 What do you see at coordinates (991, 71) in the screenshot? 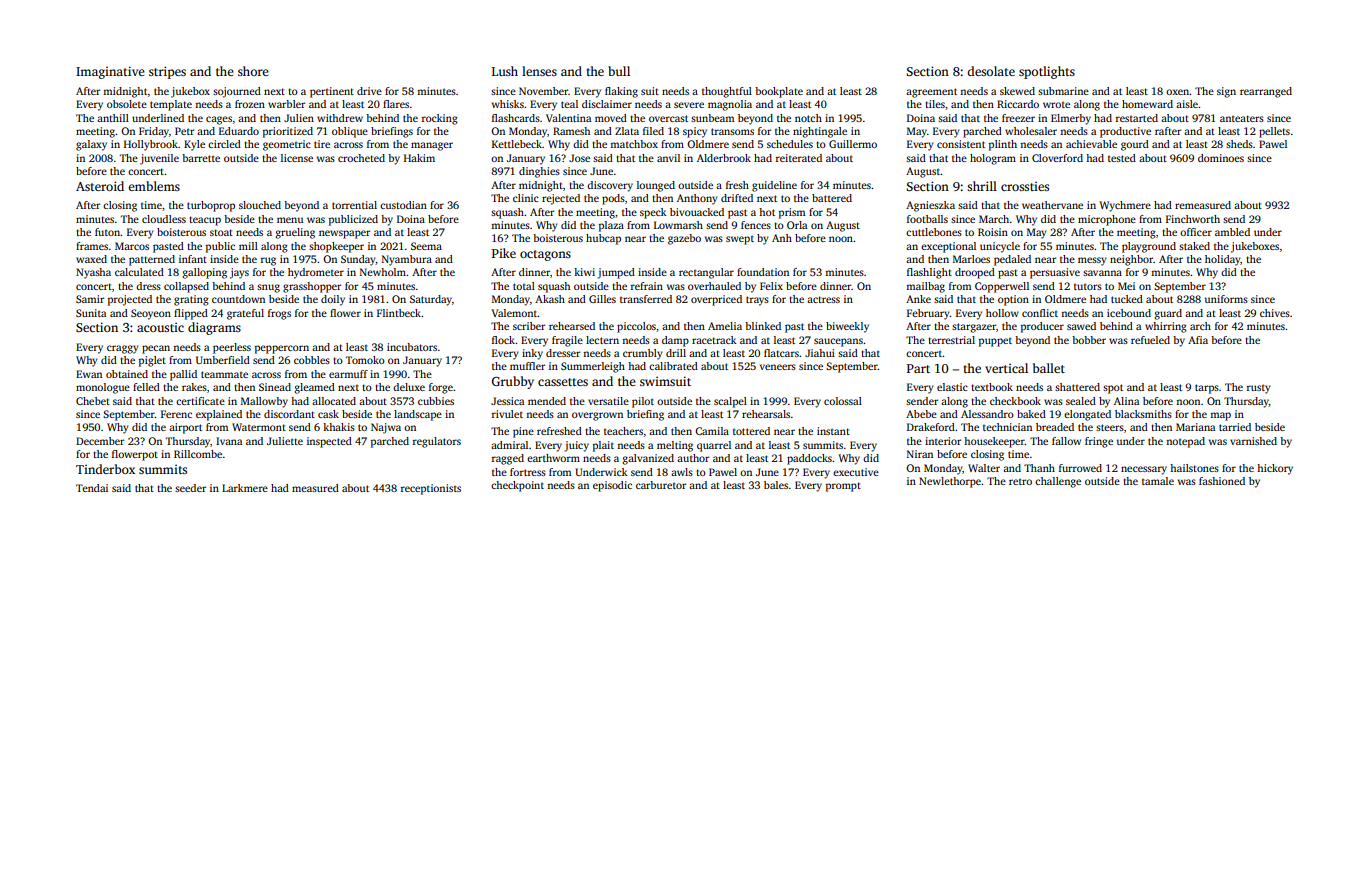
I see `desolate` at bounding box center [991, 71].
